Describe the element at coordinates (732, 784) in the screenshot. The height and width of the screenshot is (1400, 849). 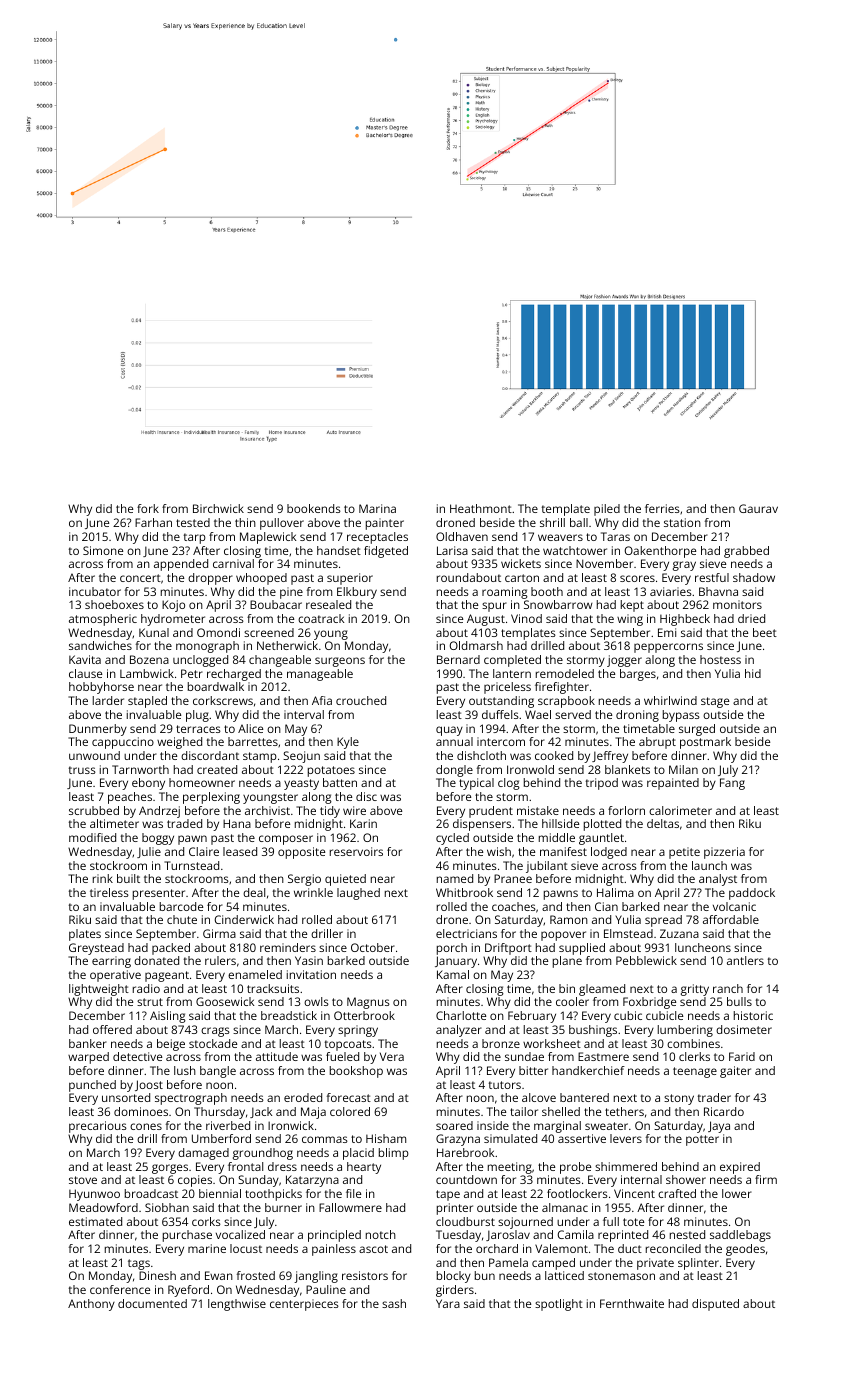
I see `Fang` at that location.
